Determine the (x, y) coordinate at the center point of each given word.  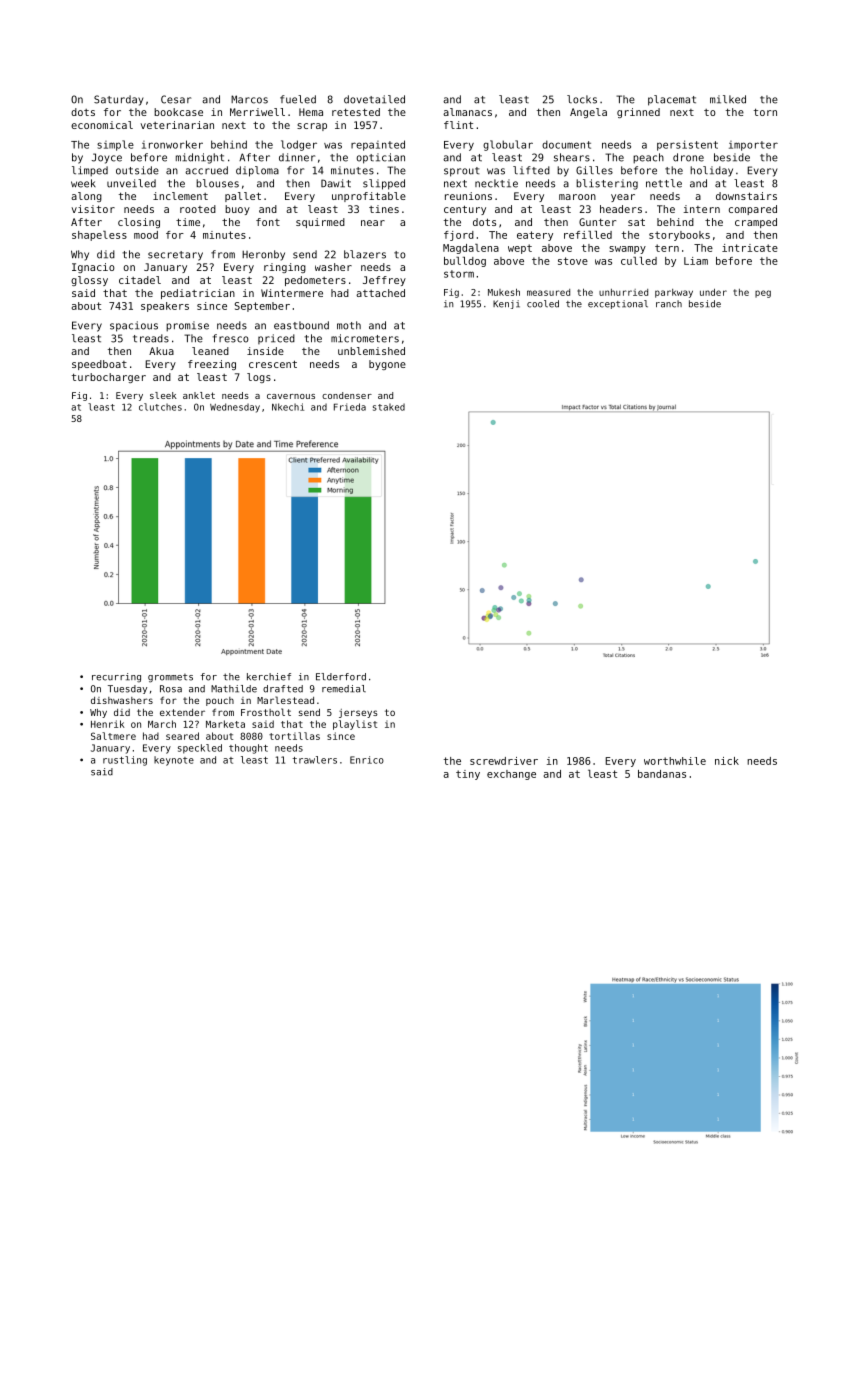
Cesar (176, 99)
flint (458, 125)
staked (389, 407)
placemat (672, 100)
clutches (160, 407)
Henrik (108, 724)
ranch (669, 304)
